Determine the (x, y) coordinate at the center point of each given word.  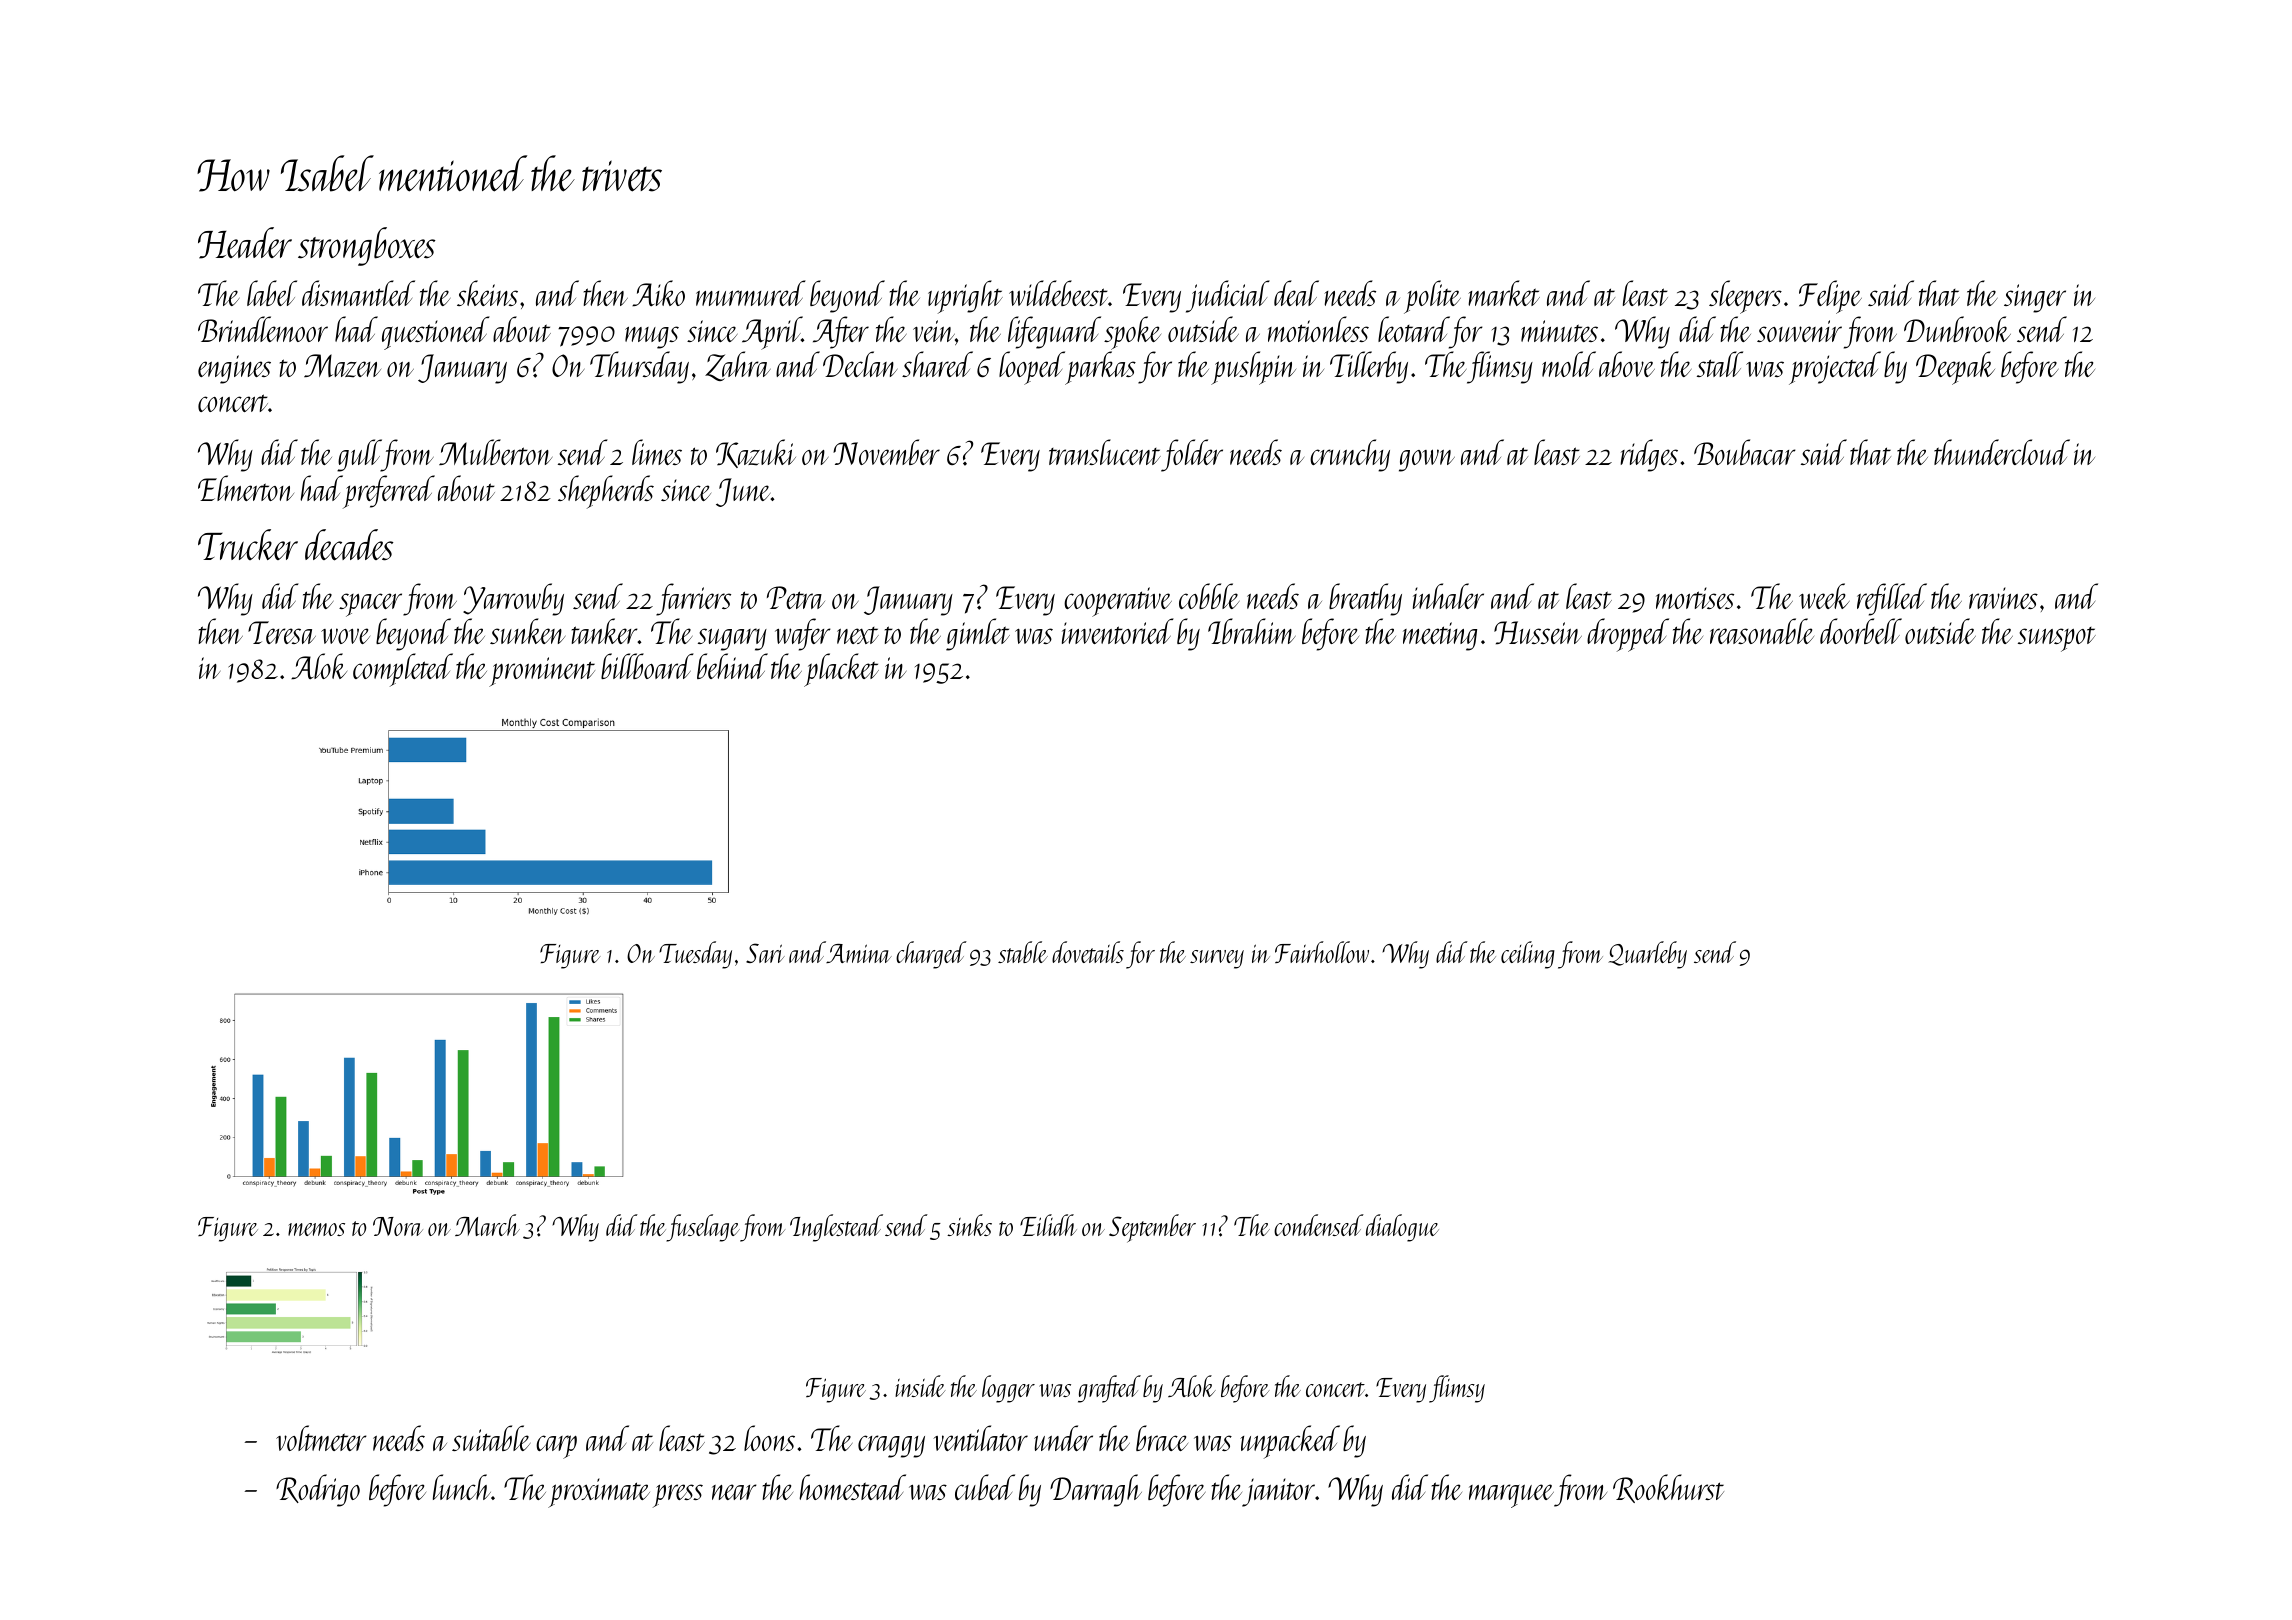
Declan (860, 364)
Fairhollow (1322, 952)
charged (931, 955)
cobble (1209, 596)
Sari (765, 953)
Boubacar (1745, 452)
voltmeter (321, 1438)
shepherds (606, 492)
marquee (1511, 1496)
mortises (1695, 598)
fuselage (703, 1228)
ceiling (1528, 955)
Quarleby (1647, 955)
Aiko (658, 293)
